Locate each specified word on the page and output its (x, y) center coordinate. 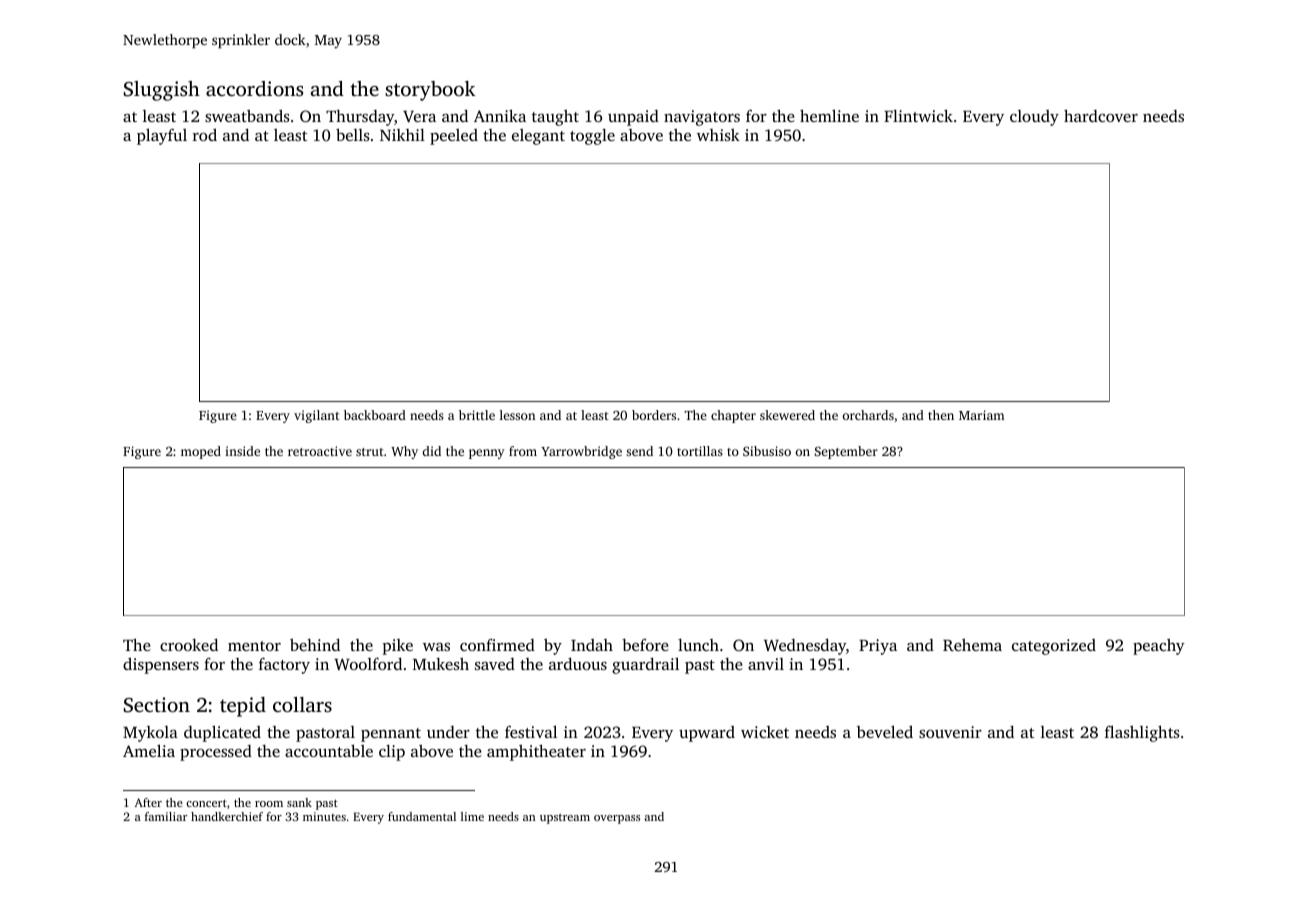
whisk (718, 135)
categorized (1054, 647)
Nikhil (402, 135)
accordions (254, 88)
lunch (698, 645)
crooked (189, 644)
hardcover (1101, 115)
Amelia (149, 750)
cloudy (1034, 118)
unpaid (633, 118)
